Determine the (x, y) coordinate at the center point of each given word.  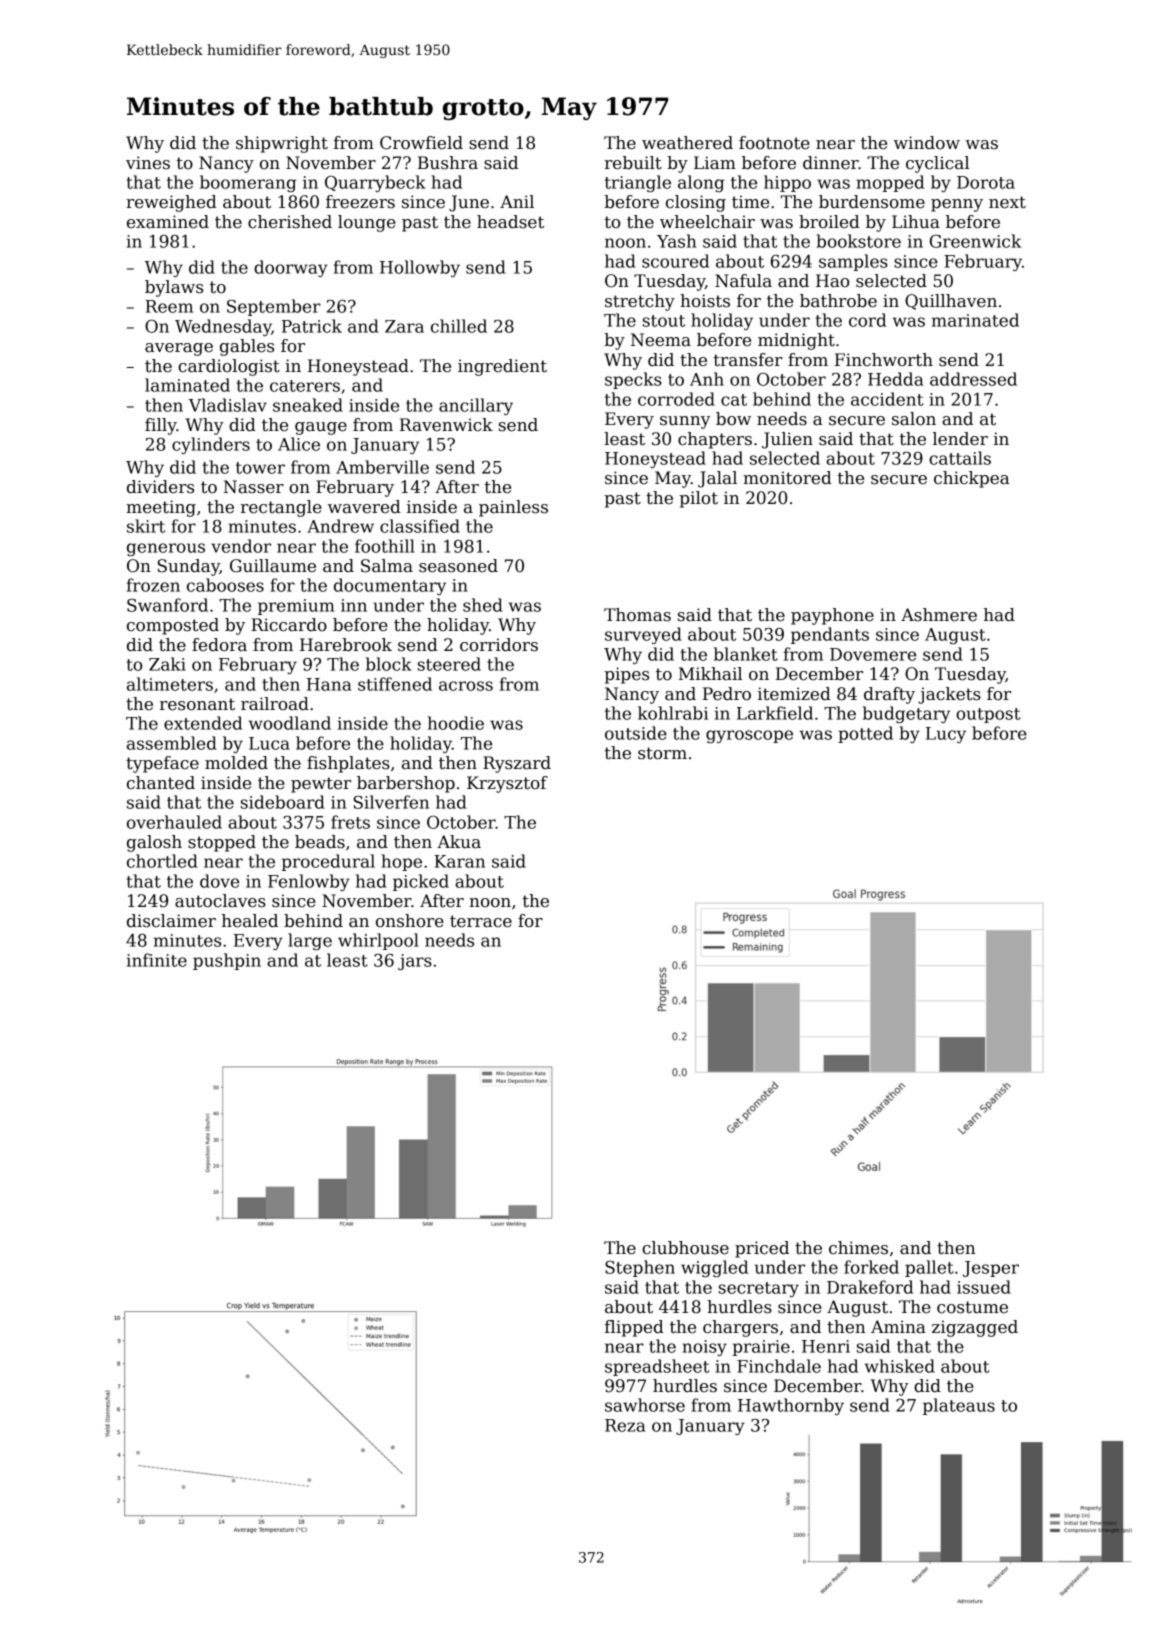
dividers (160, 487)
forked (871, 1267)
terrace (481, 921)
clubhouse (685, 1248)
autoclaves (220, 901)
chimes (858, 1248)
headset (510, 222)
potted (865, 734)
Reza (625, 1425)
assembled (172, 743)
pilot (698, 499)
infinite (157, 960)
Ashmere (939, 615)
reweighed (171, 203)
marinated (975, 320)
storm (662, 753)
